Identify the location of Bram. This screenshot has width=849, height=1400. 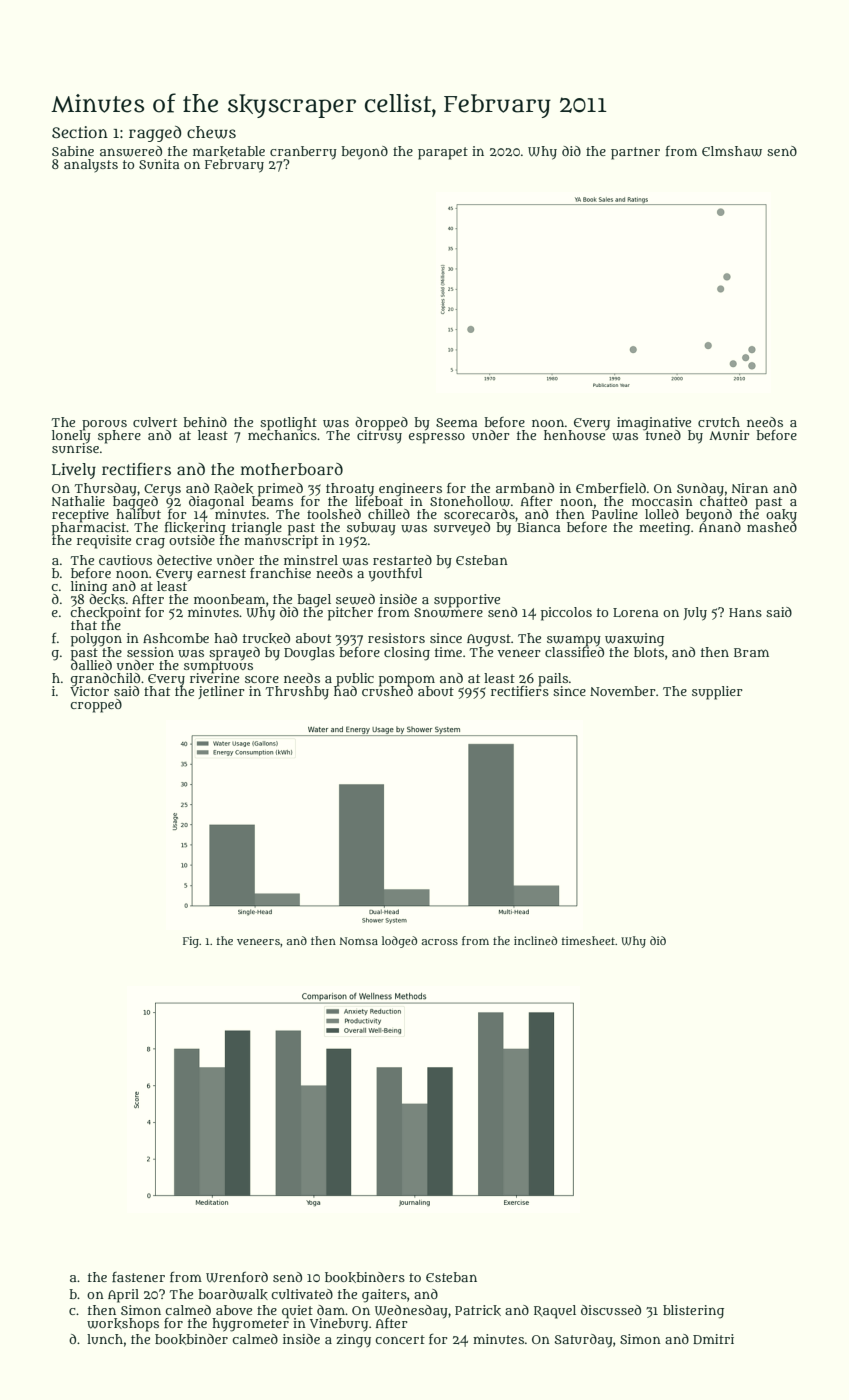
(751, 652).
